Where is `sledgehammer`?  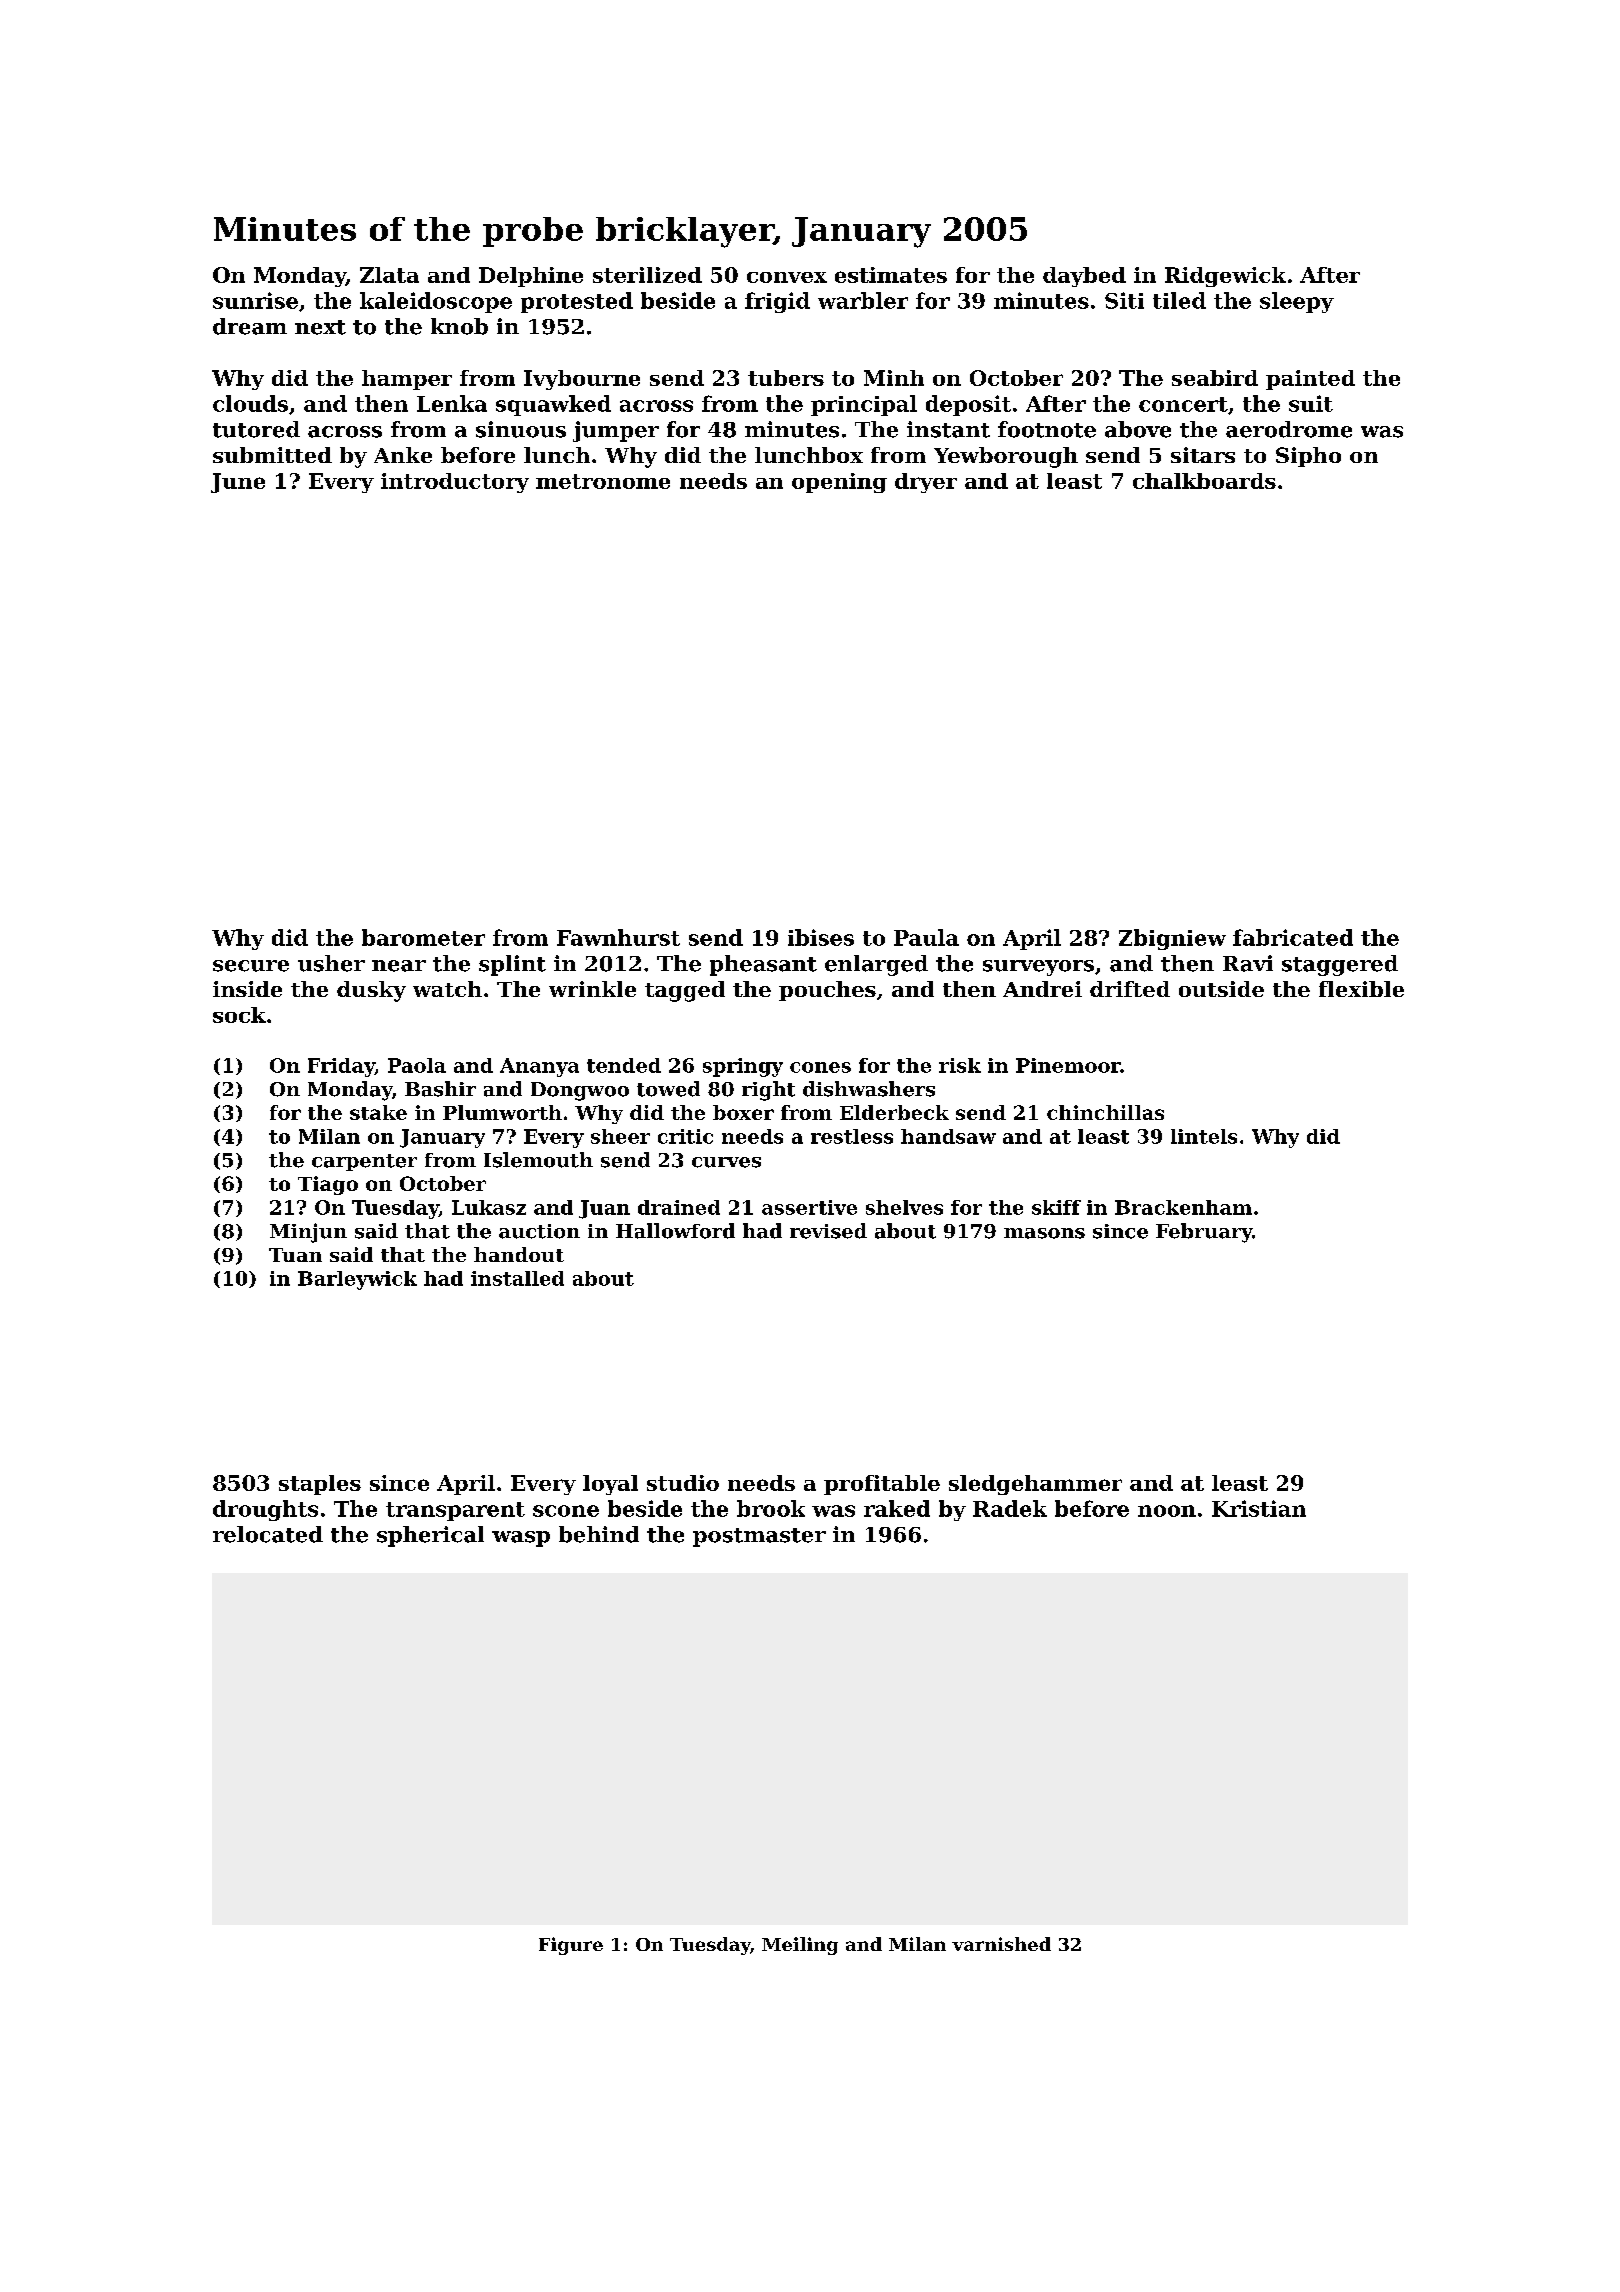
sledgehammer is located at coordinates (1035, 1485).
